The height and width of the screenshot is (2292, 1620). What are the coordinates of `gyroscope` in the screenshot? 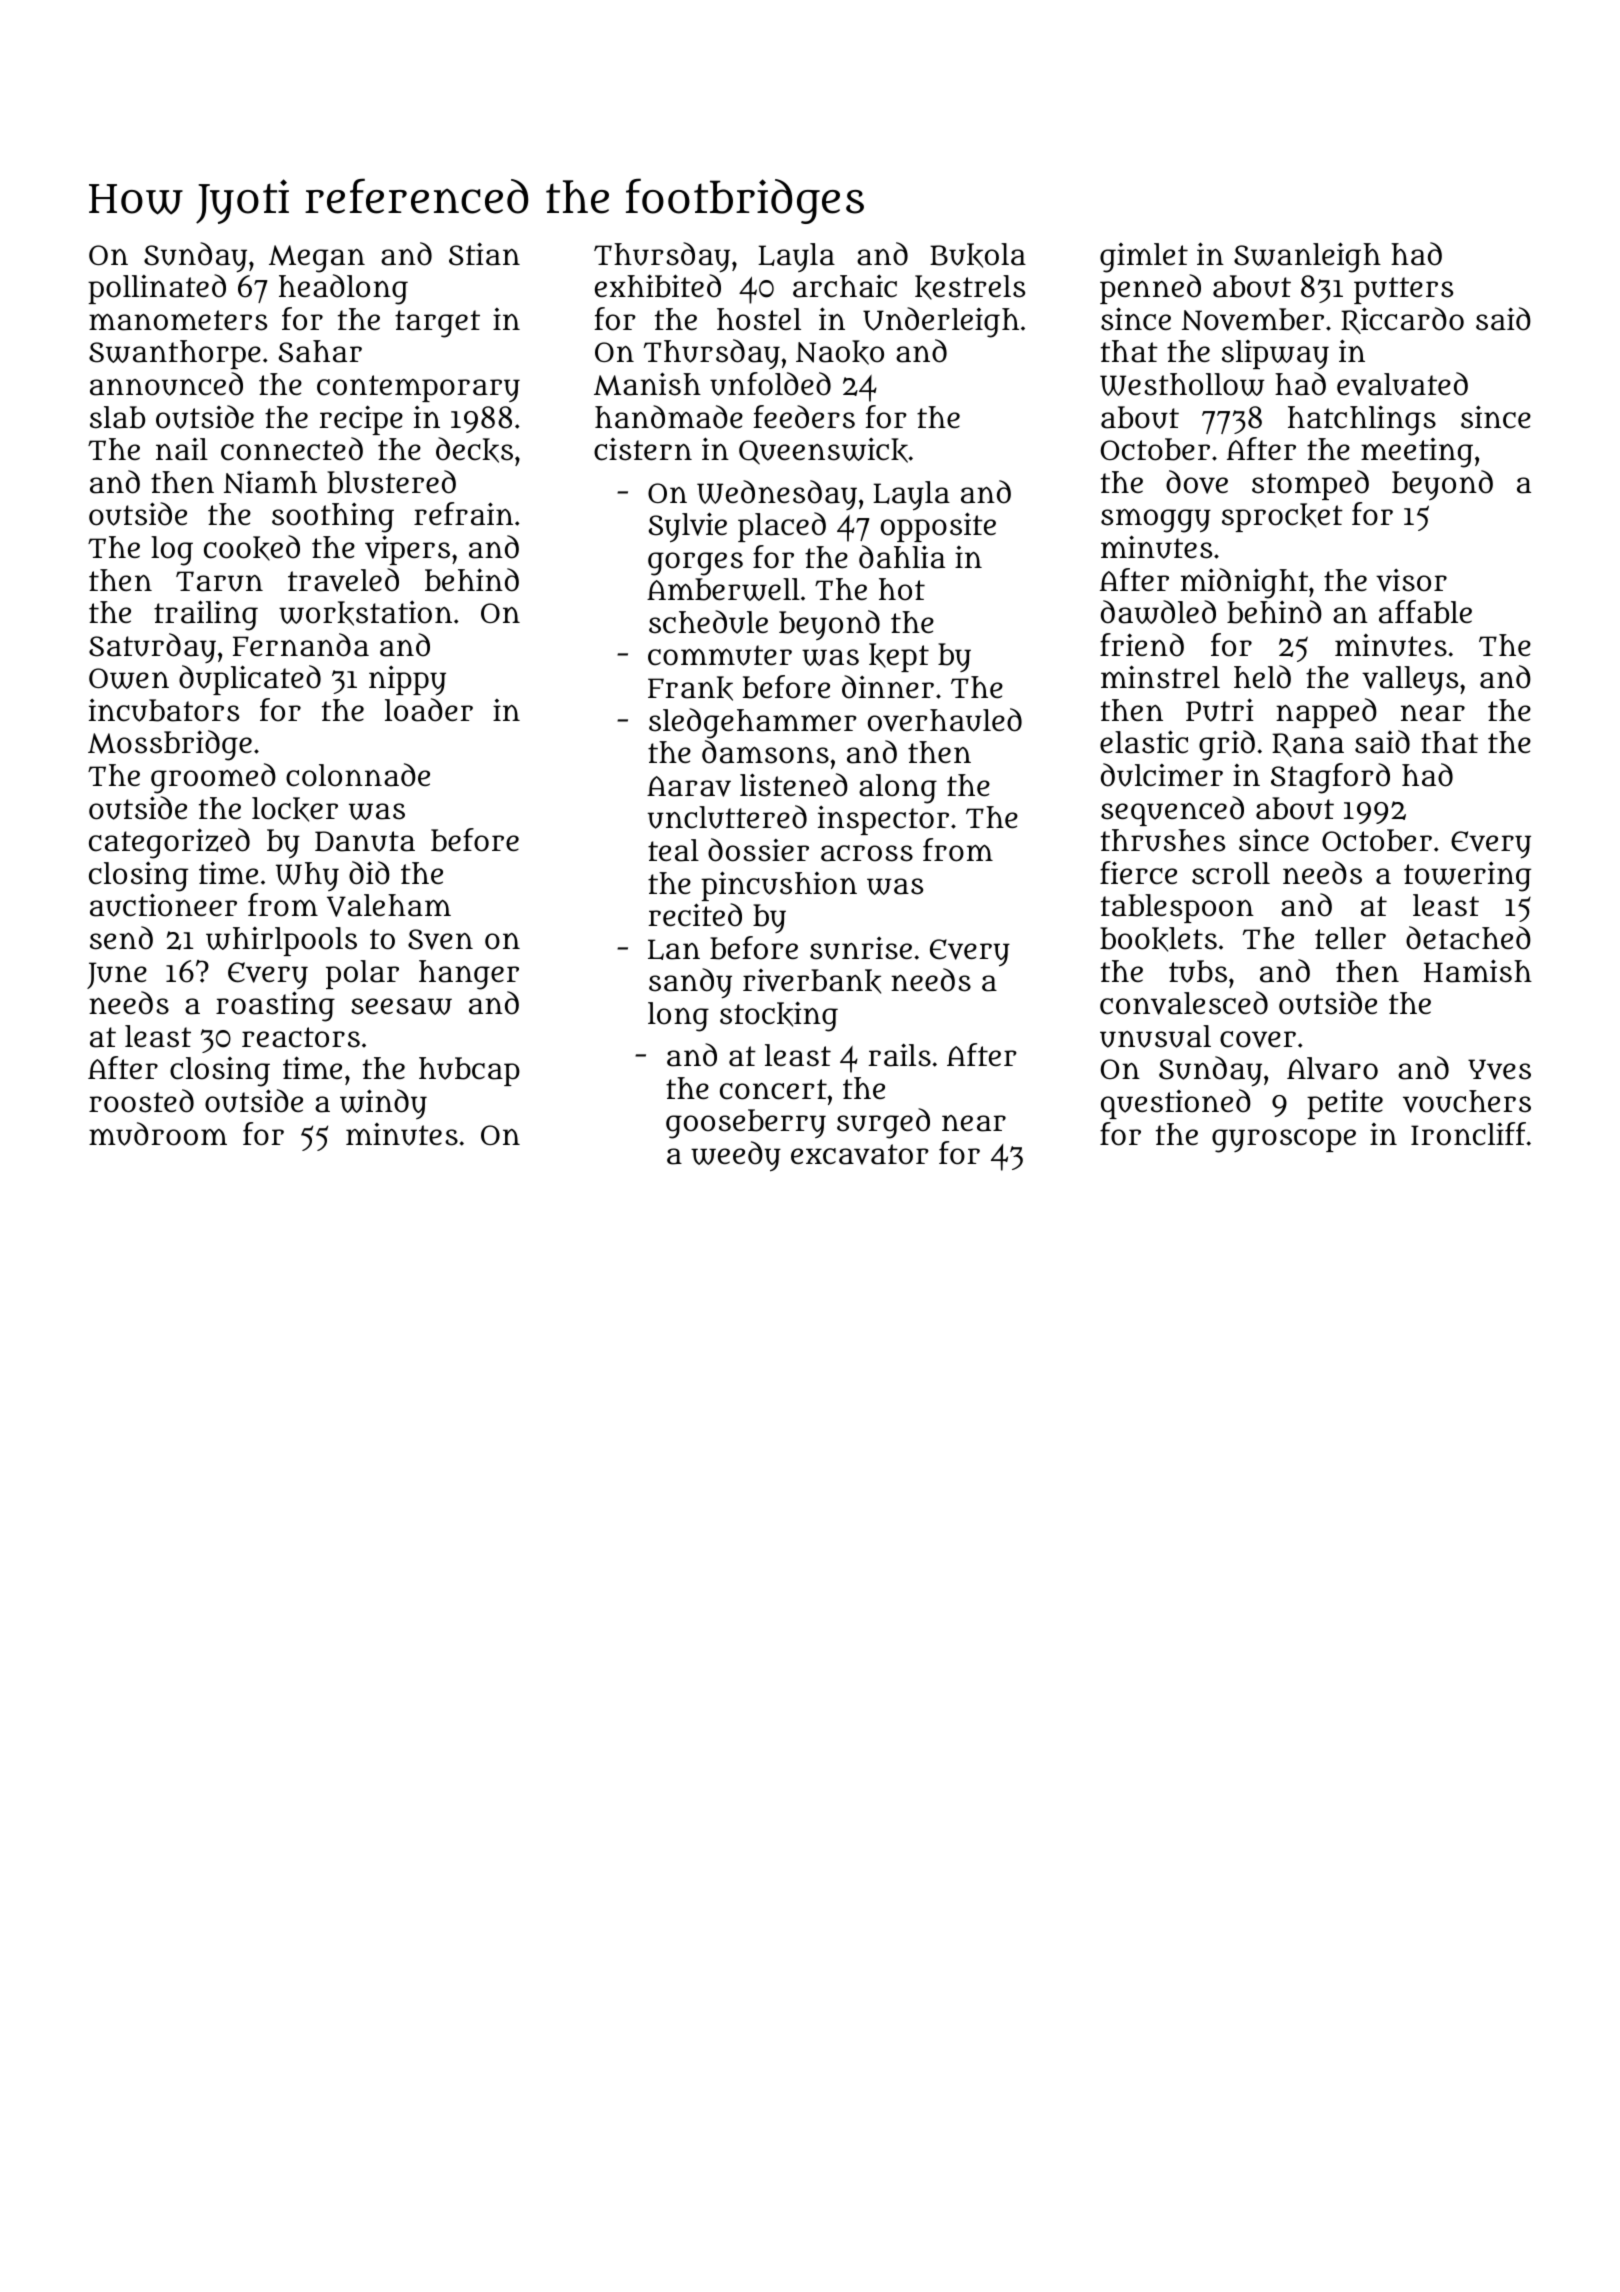 It's located at (1284, 1141).
